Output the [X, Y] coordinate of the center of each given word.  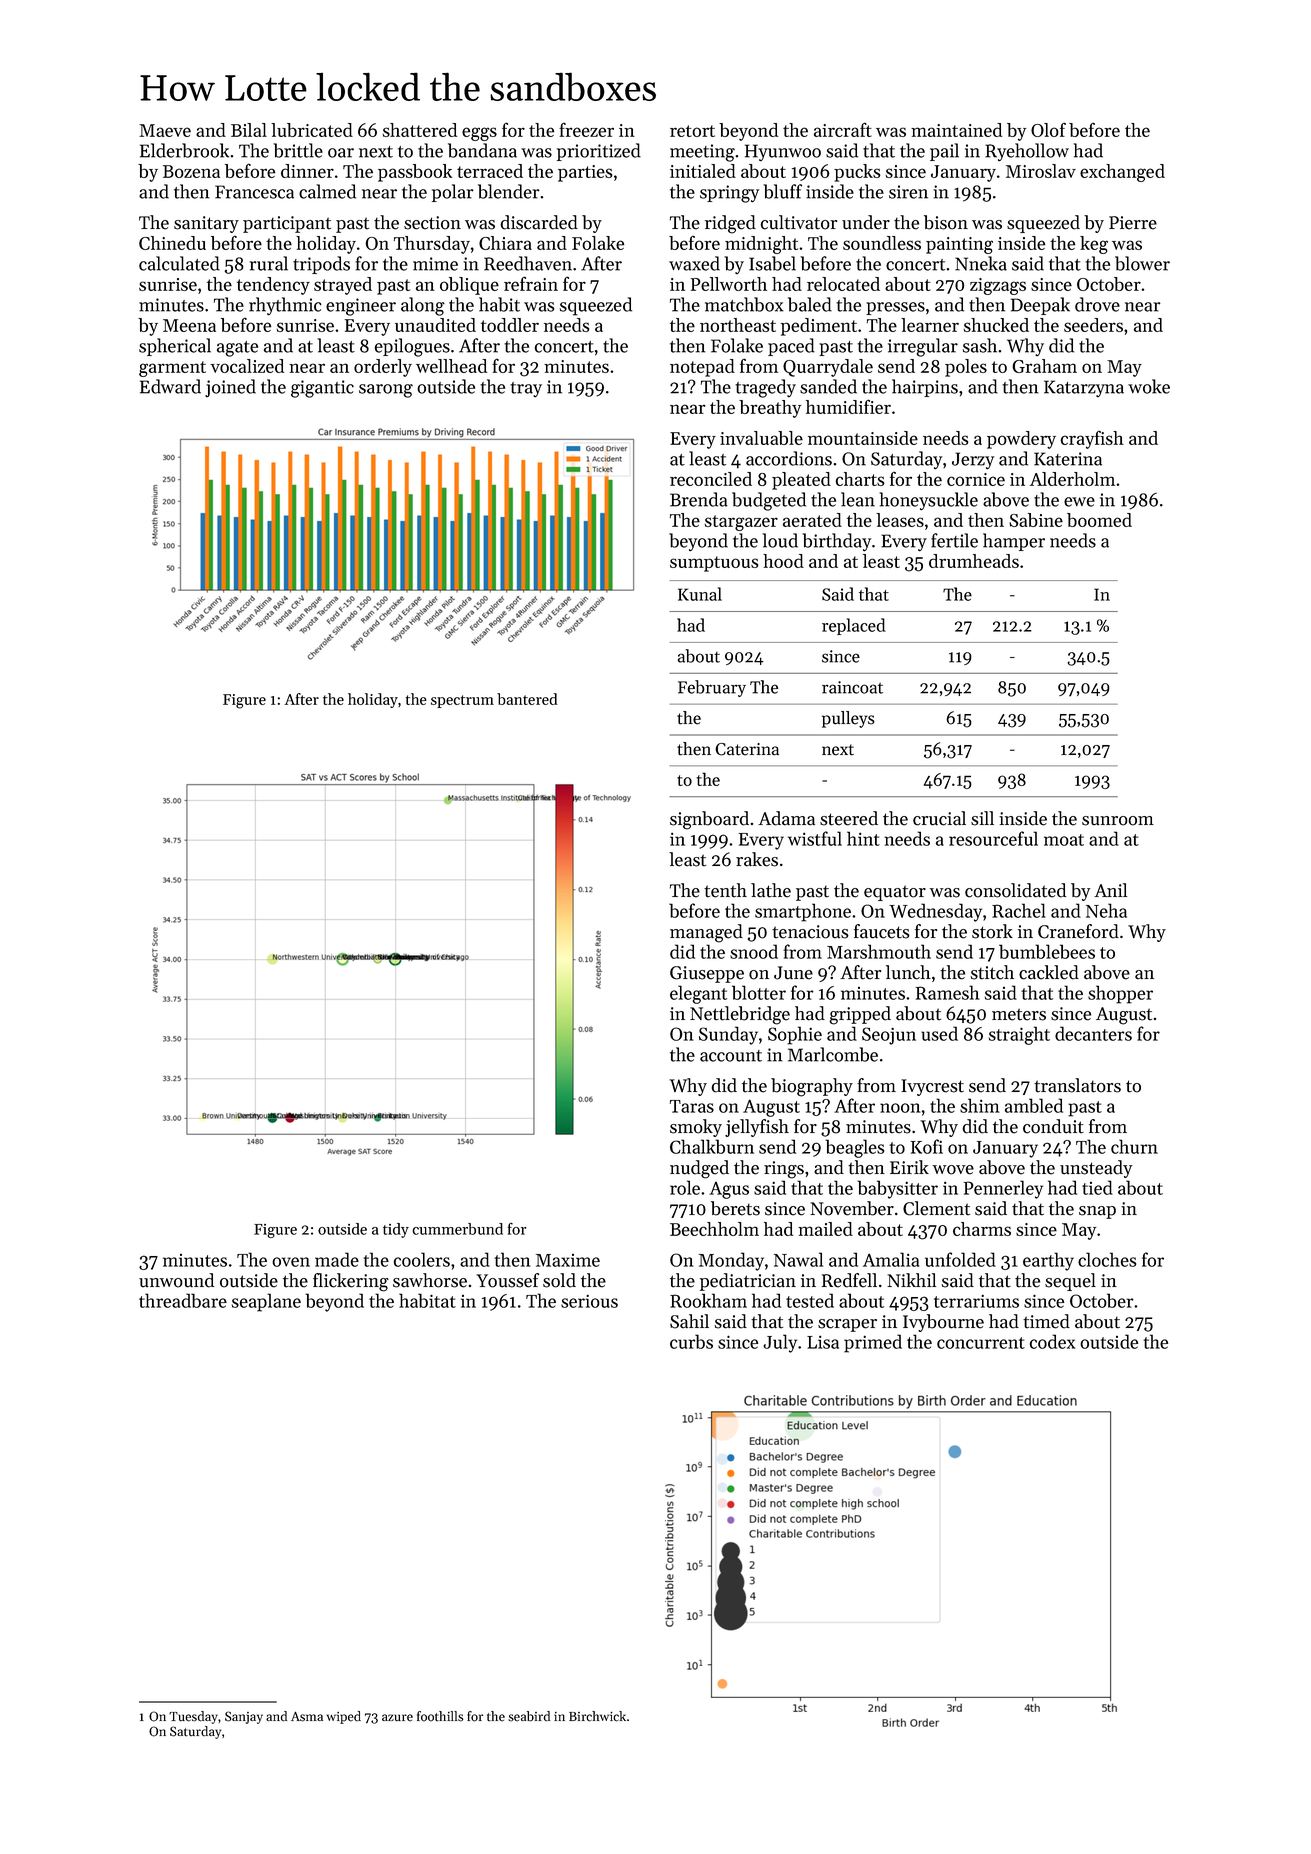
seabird [529, 1716]
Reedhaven [528, 263]
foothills [440, 1716]
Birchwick [597, 1716]
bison [946, 222]
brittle [298, 150]
